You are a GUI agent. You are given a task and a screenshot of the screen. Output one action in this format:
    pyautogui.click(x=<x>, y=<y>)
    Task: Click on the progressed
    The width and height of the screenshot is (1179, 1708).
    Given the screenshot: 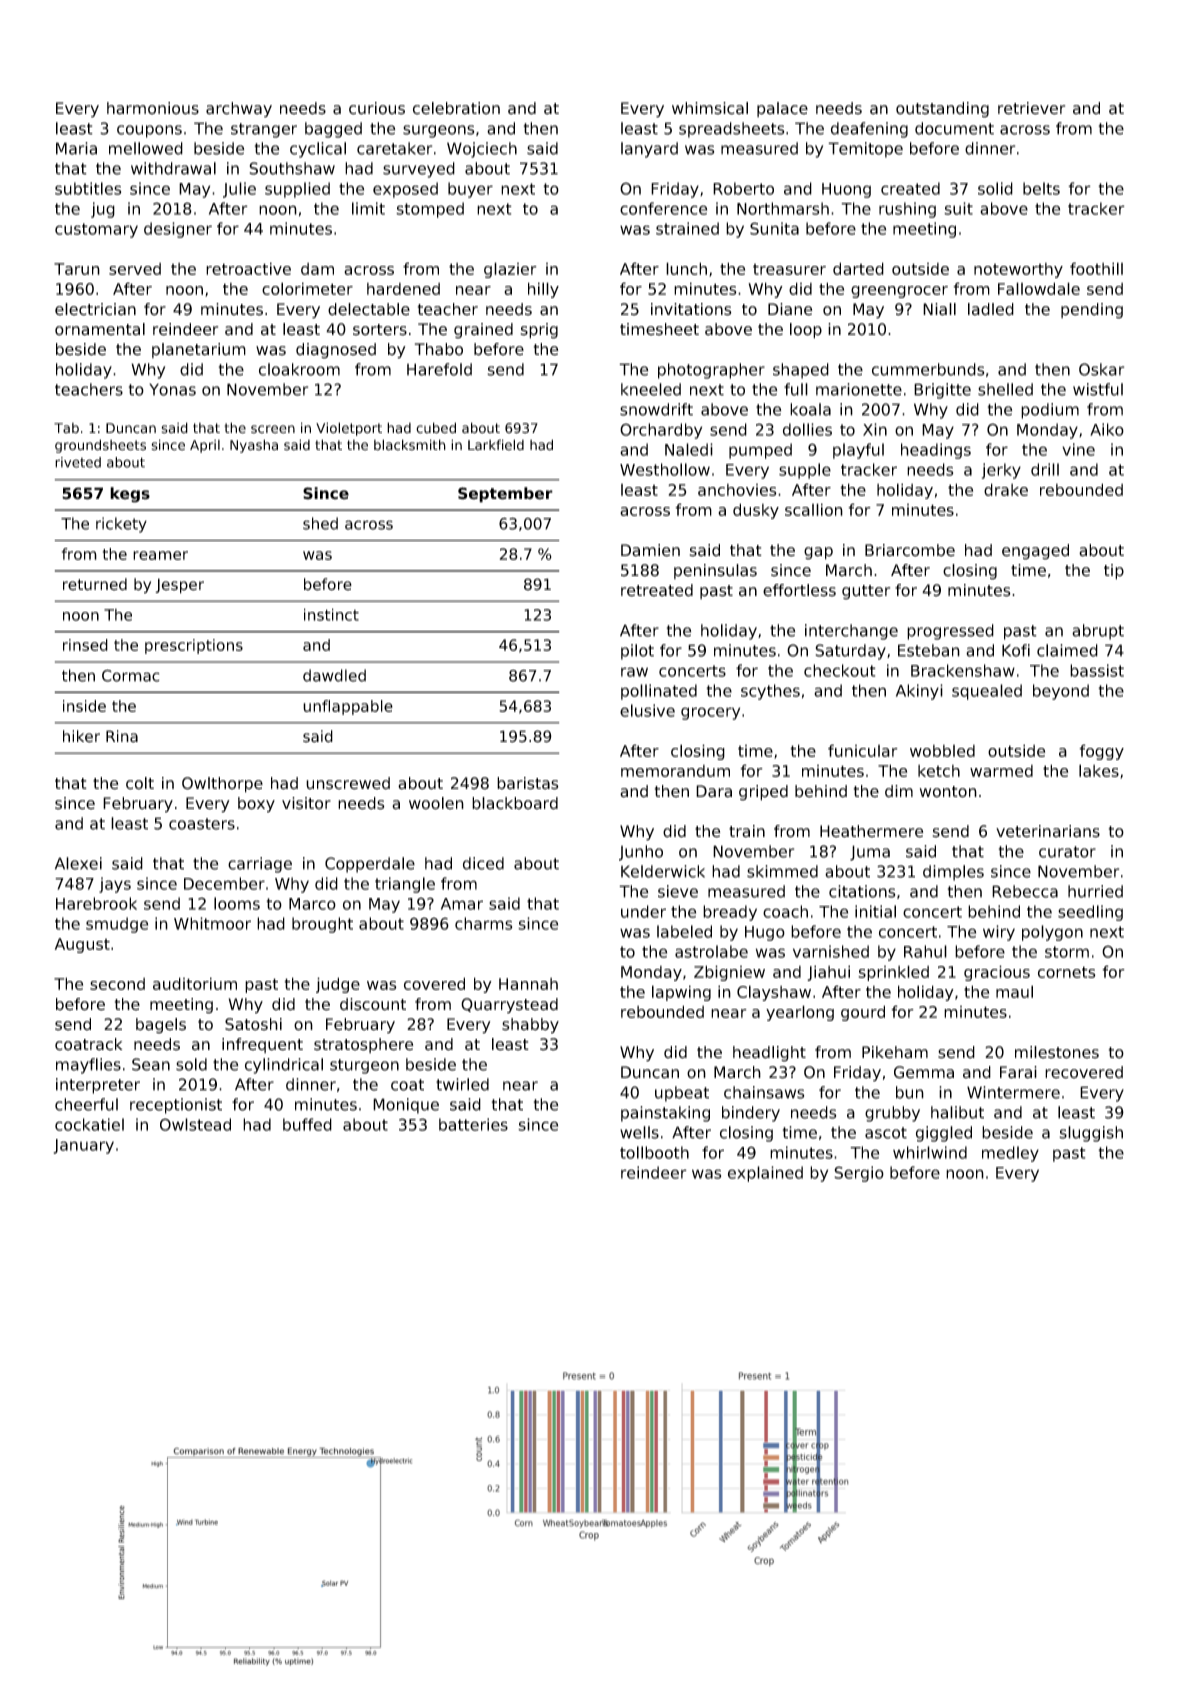 What is the action you would take?
    pyautogui.click(x=950, y=632)
